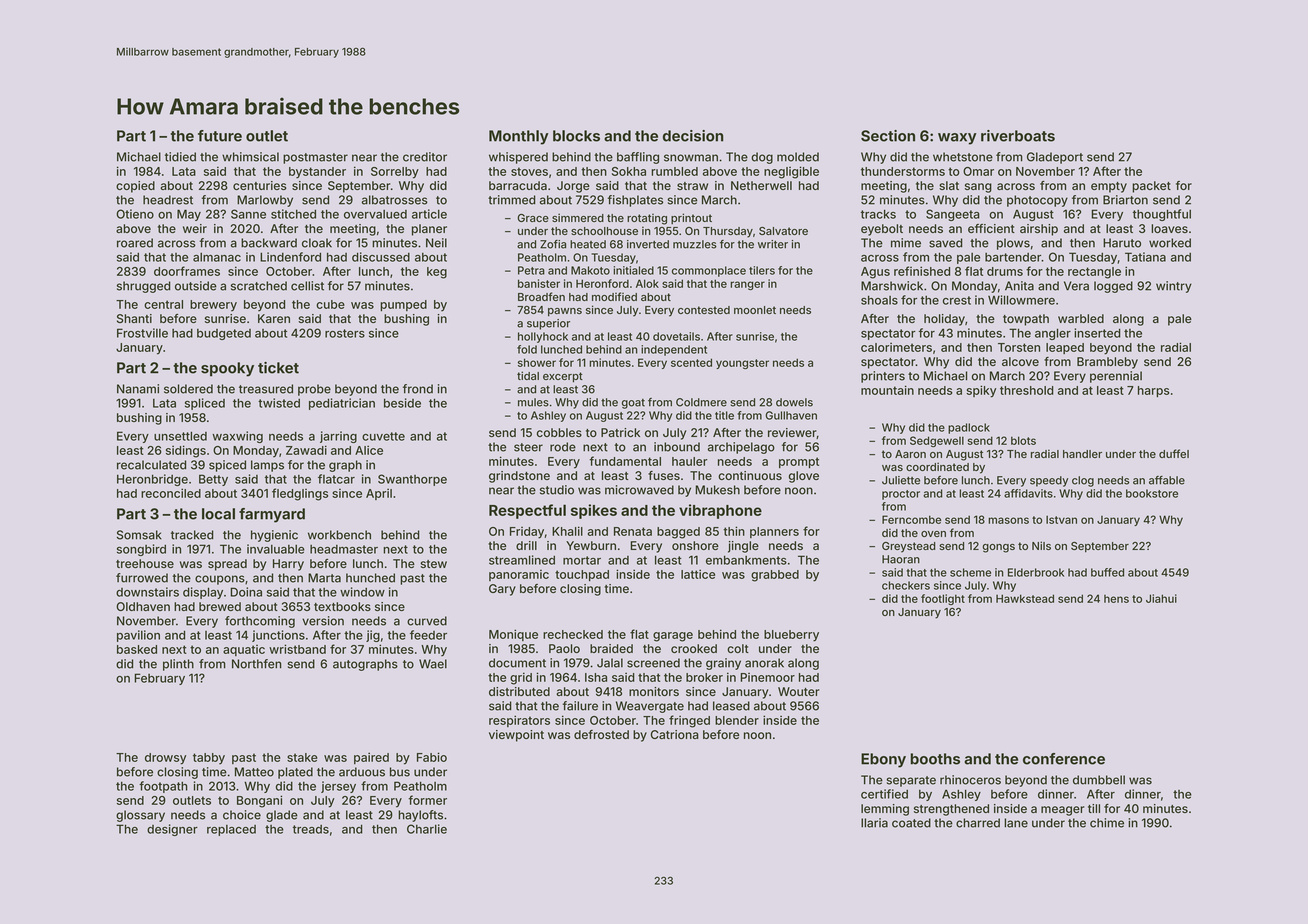 This screenshot has width=1308, height=924. I want to click on Monthly, so click(519, 137).
